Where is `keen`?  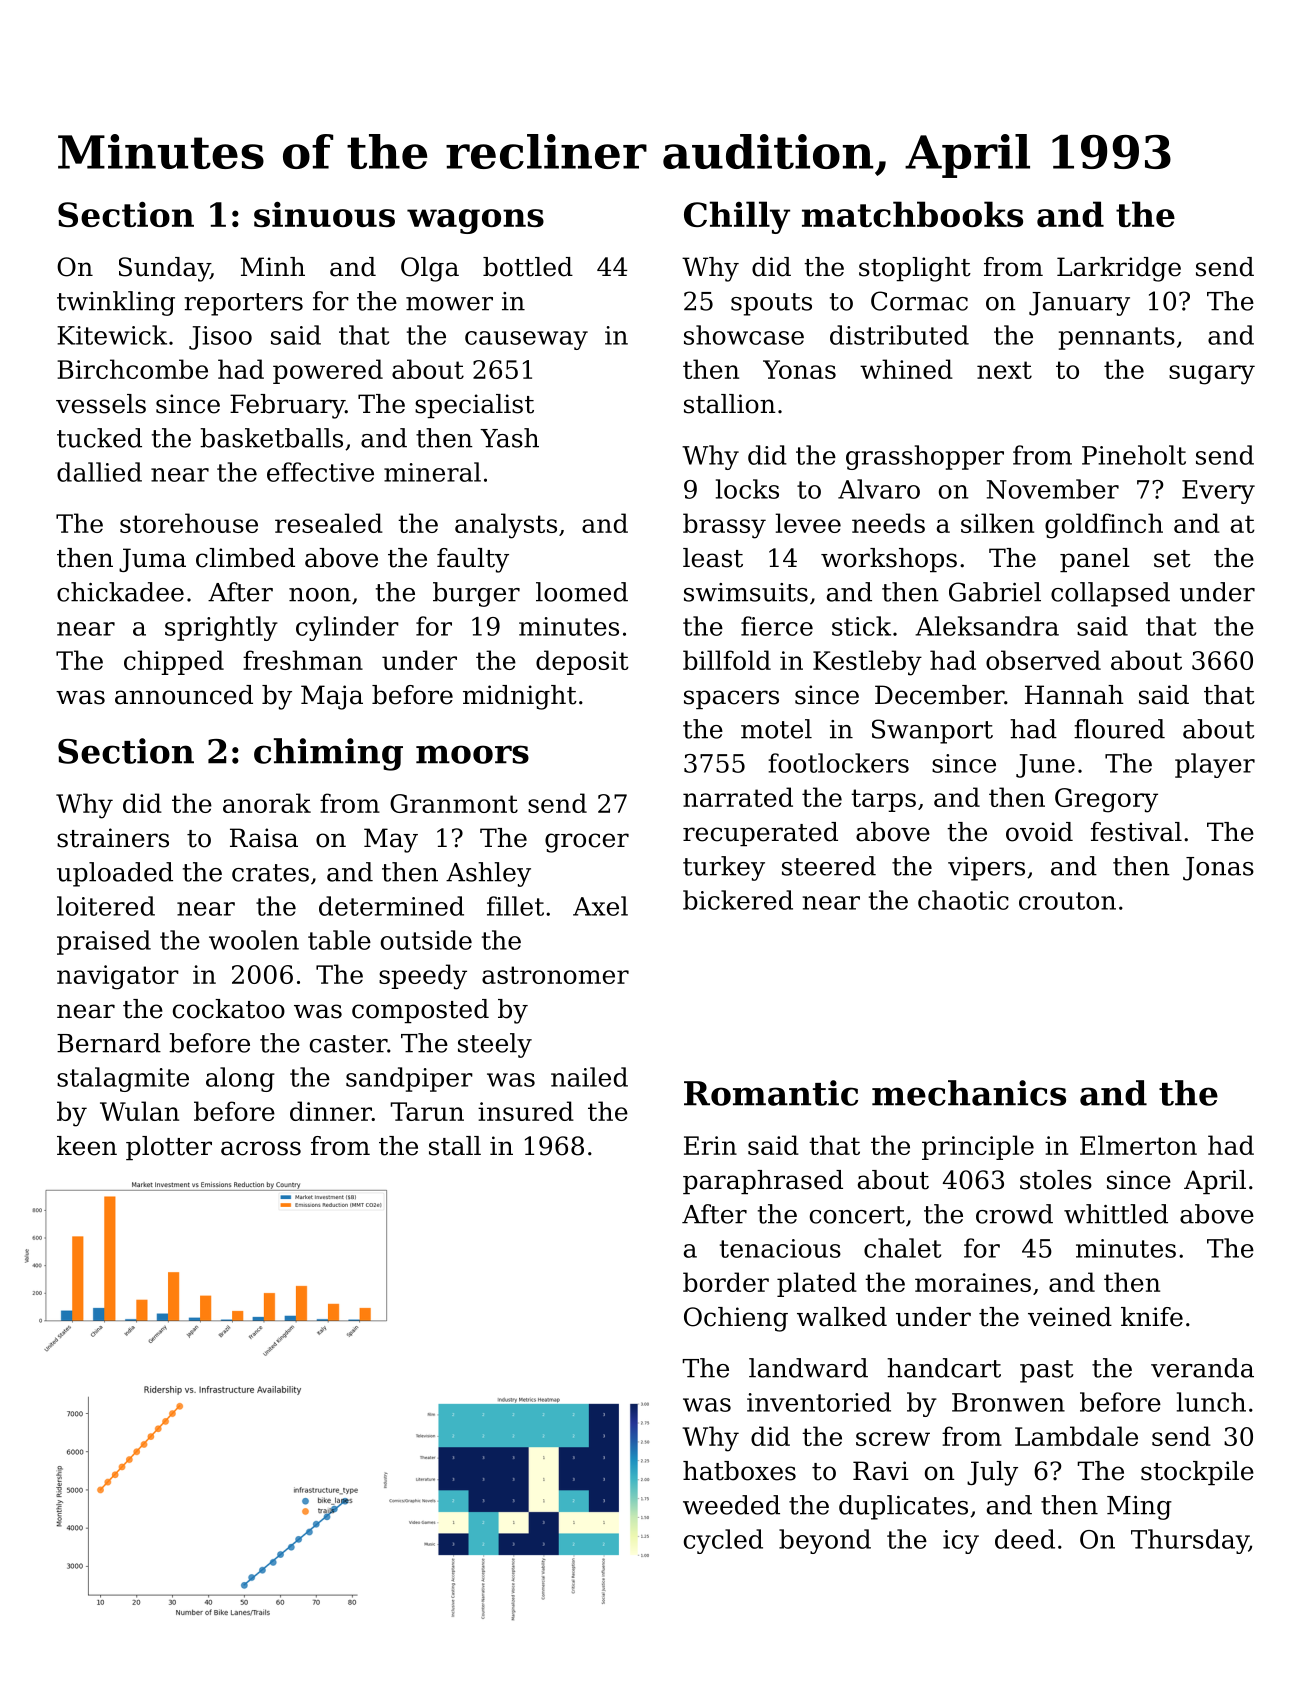
keen is located at coordinates (87, 1146).
